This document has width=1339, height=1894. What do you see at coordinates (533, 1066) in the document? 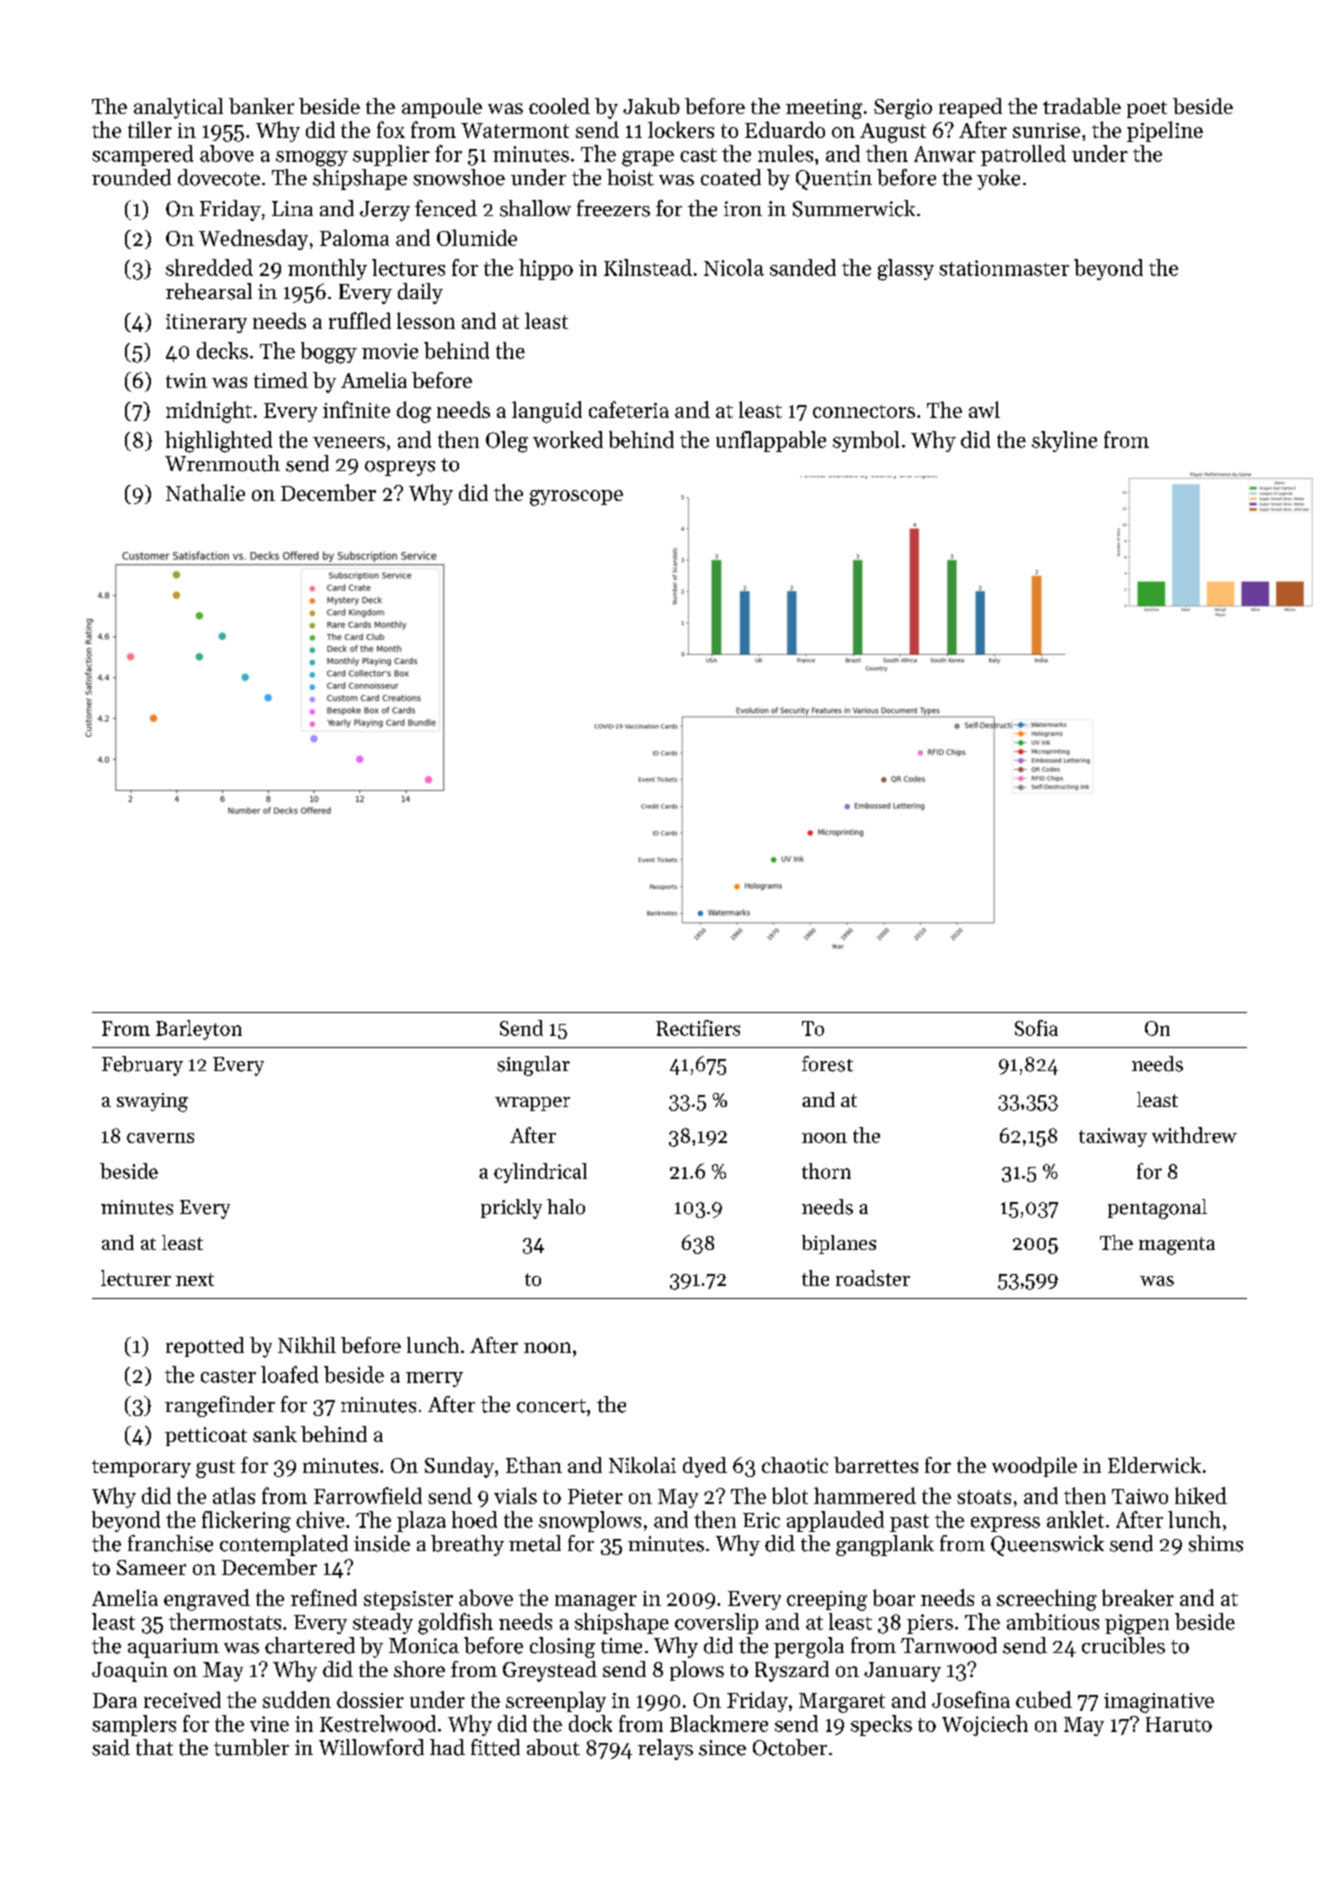
I see `singular` at bounding box center [533, 1066].
